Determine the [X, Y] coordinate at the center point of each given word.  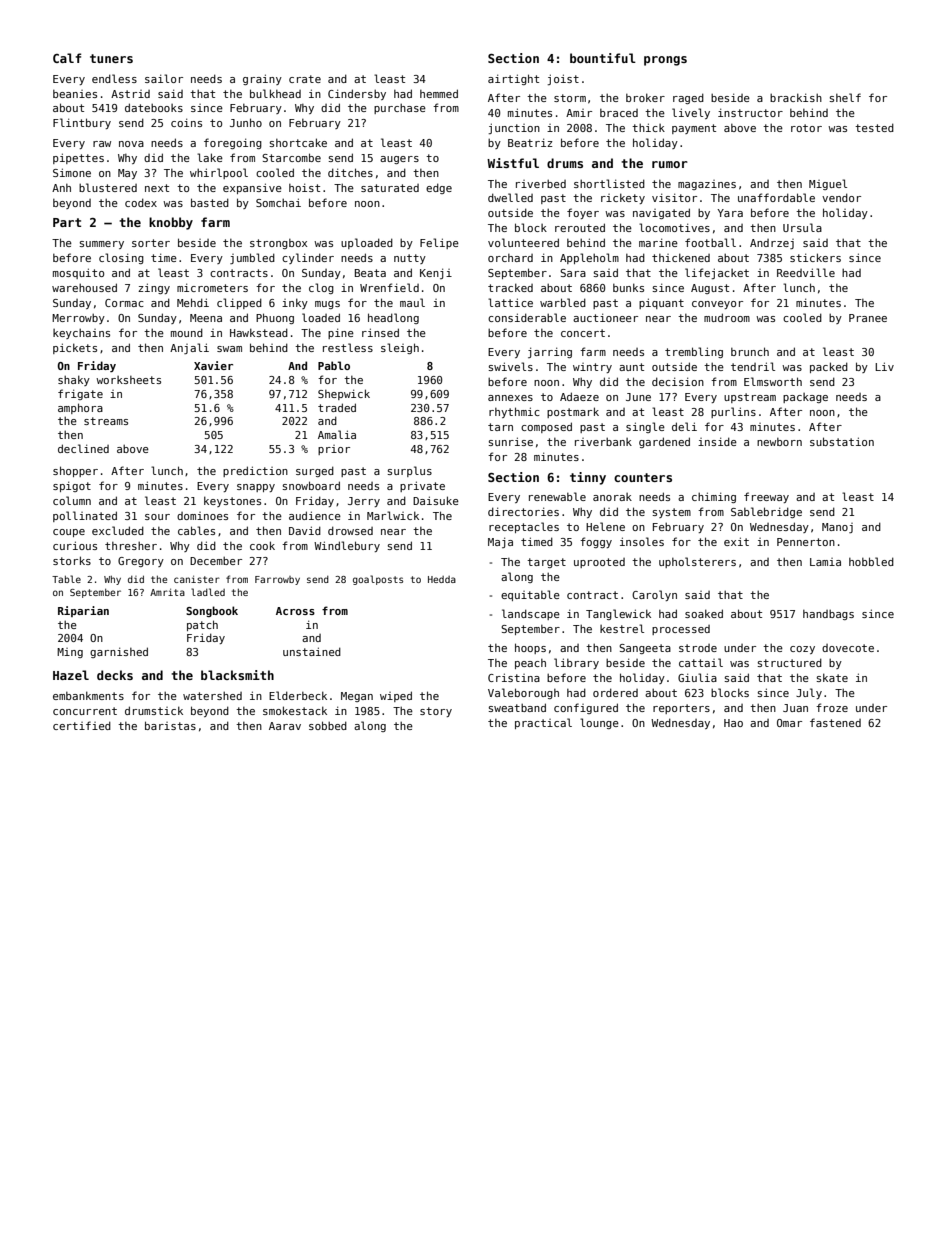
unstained [312, 651]
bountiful [603, 58]
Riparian [83, 611]
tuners [111, 58]
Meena [206, 318]
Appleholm [589, 258]
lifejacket [717, 273]
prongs [665, 61]
